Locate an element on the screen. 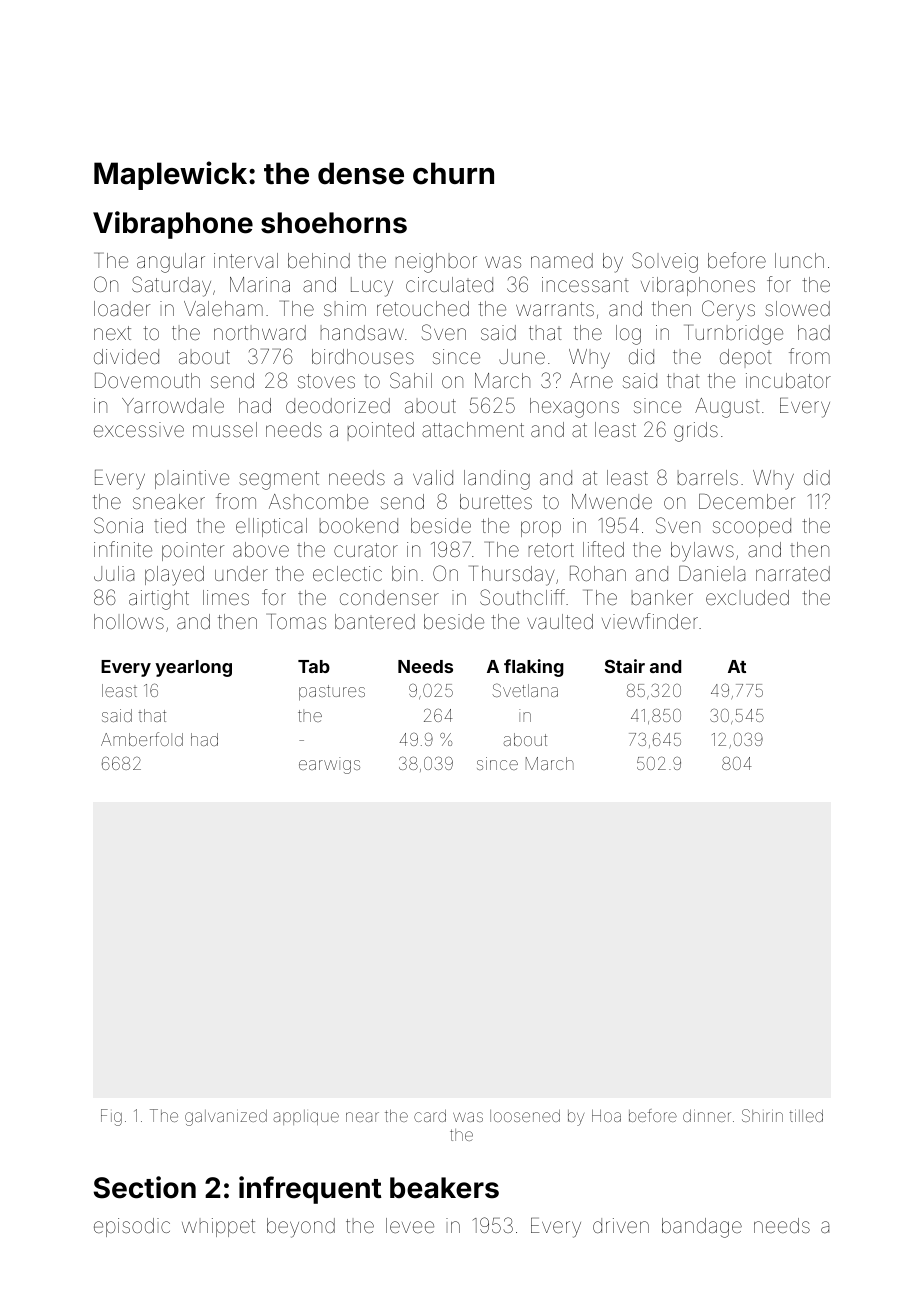 Image resolution: width=924 pixels, height=1311 pixels. angular is located at coordinates (171, 263).
